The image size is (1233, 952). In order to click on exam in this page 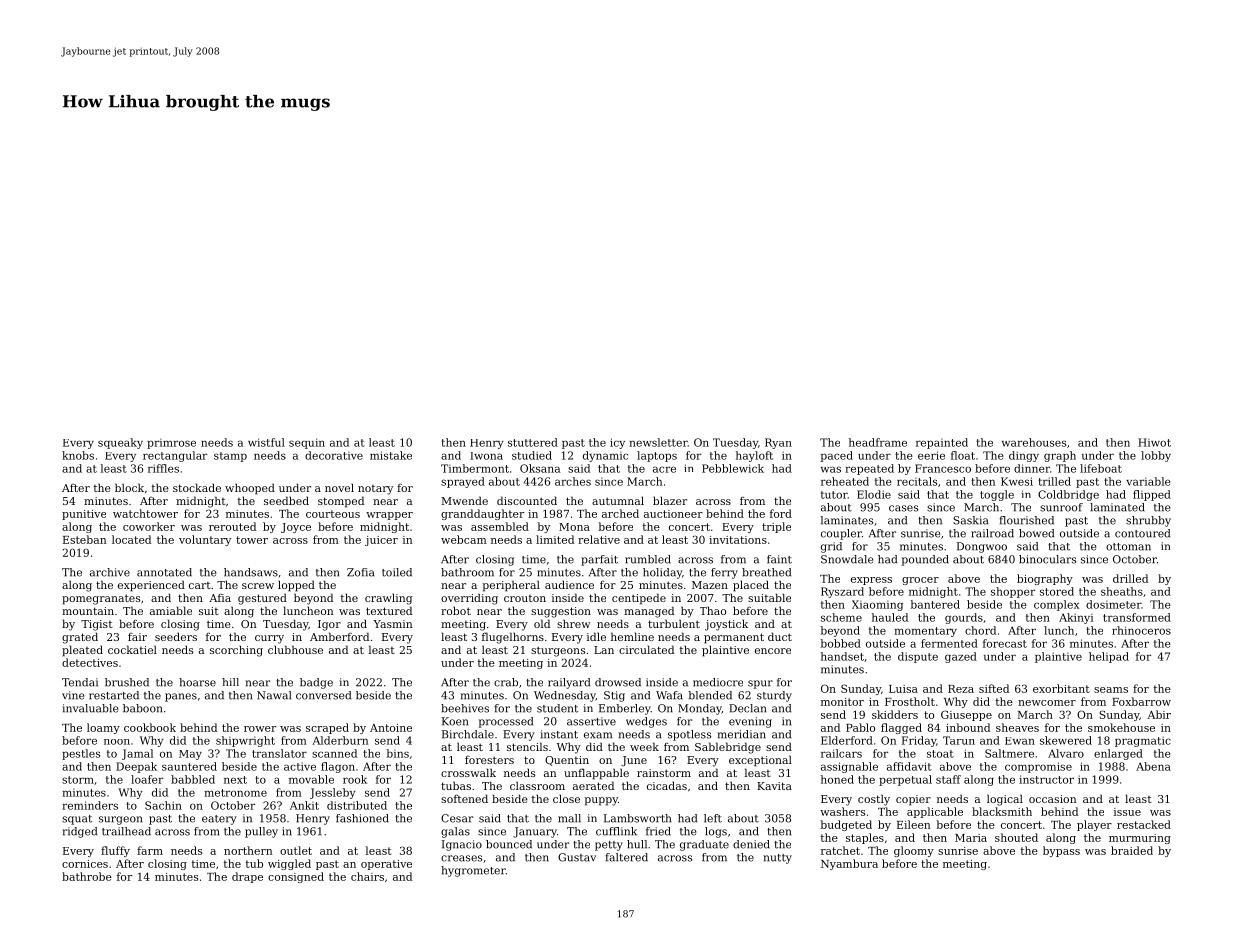, I will do `click(598, 735)`.
